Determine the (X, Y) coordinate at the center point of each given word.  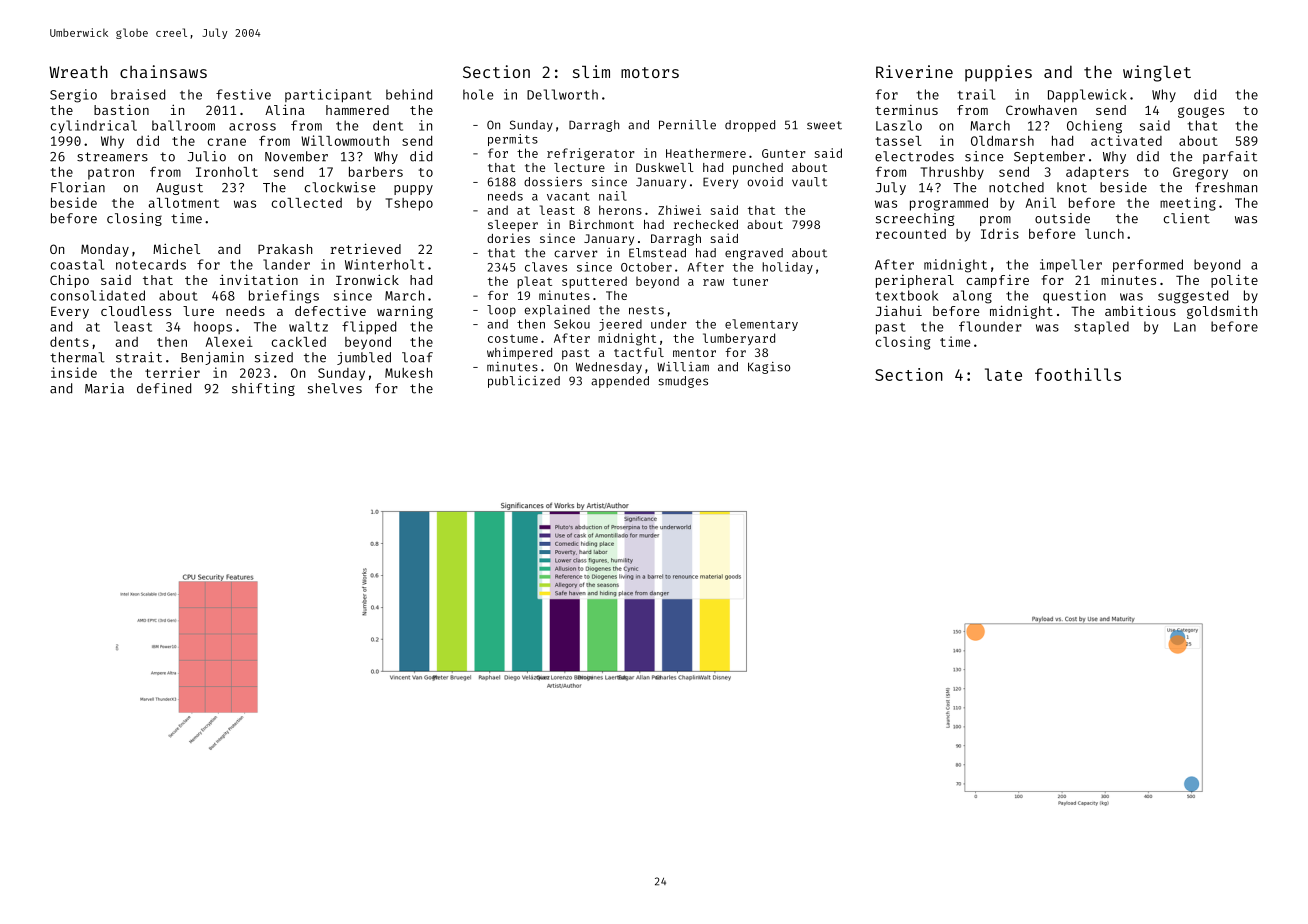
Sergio (73, 96)
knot (1072, 187)
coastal (77, 264)
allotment (183, 203)
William (683, 367)
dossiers (553, 182)
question (1074, 297)
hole (478, 94)
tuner (750, 282)
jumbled (364, 358)
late (1003, 374)
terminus (906, 110)
